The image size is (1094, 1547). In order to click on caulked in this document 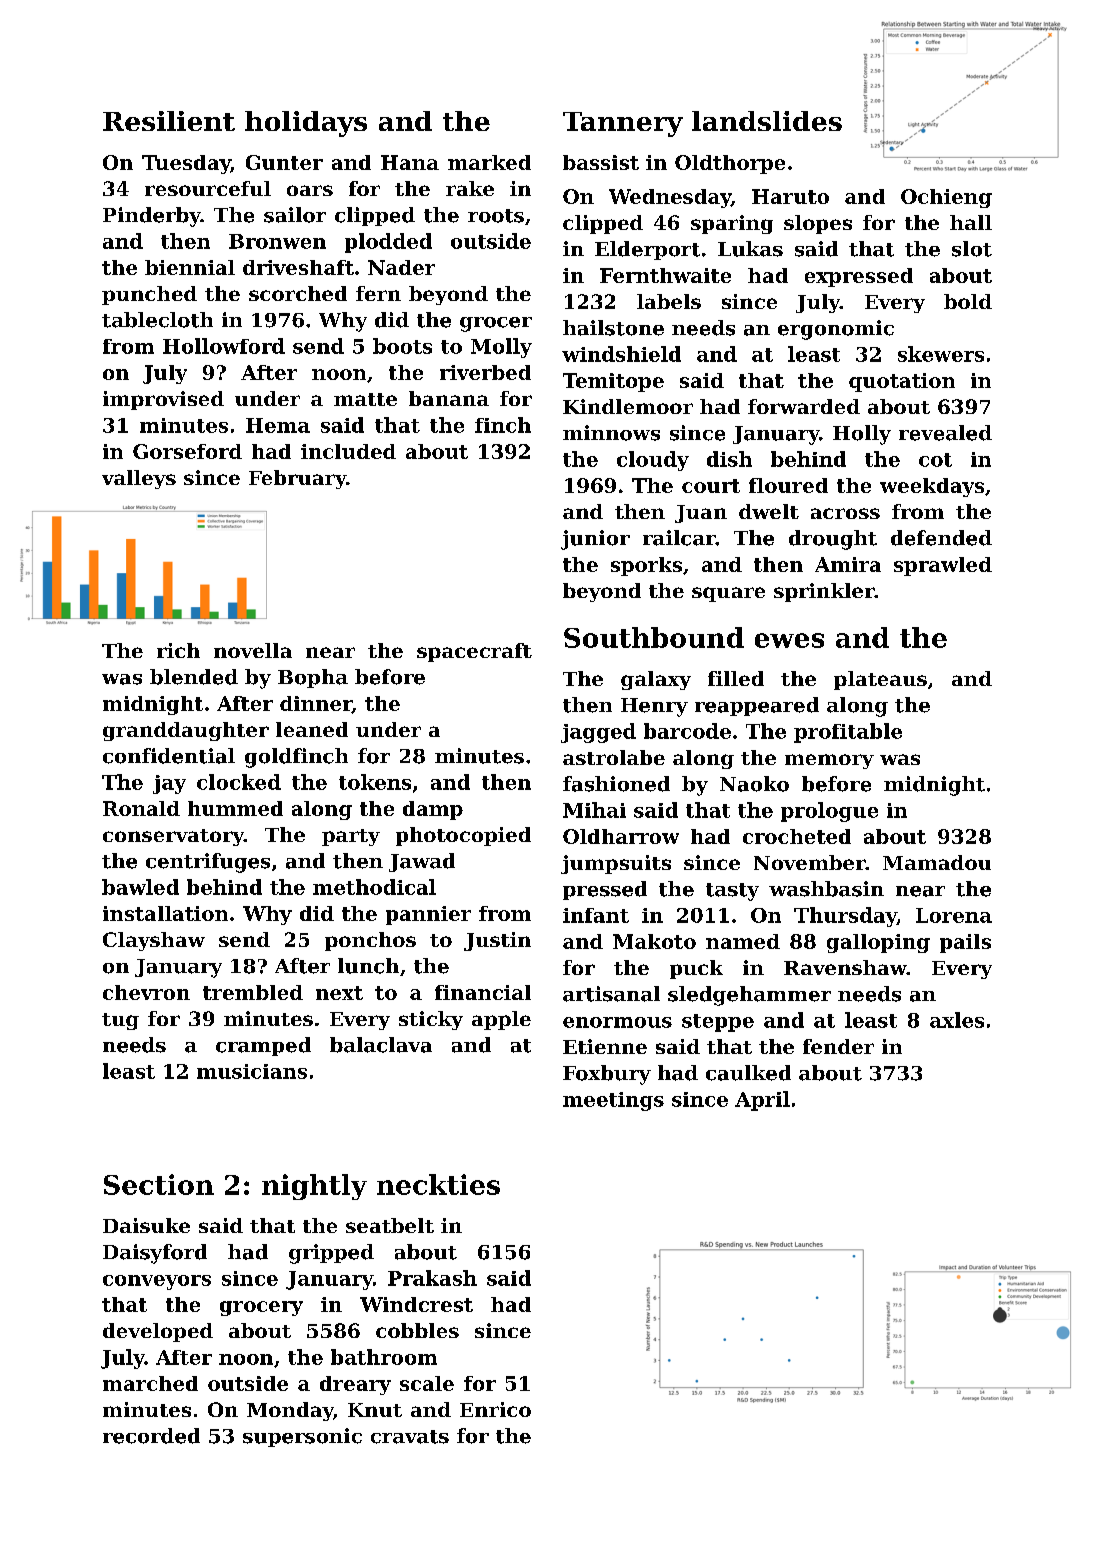, I will do `click(748, 1073)`.
